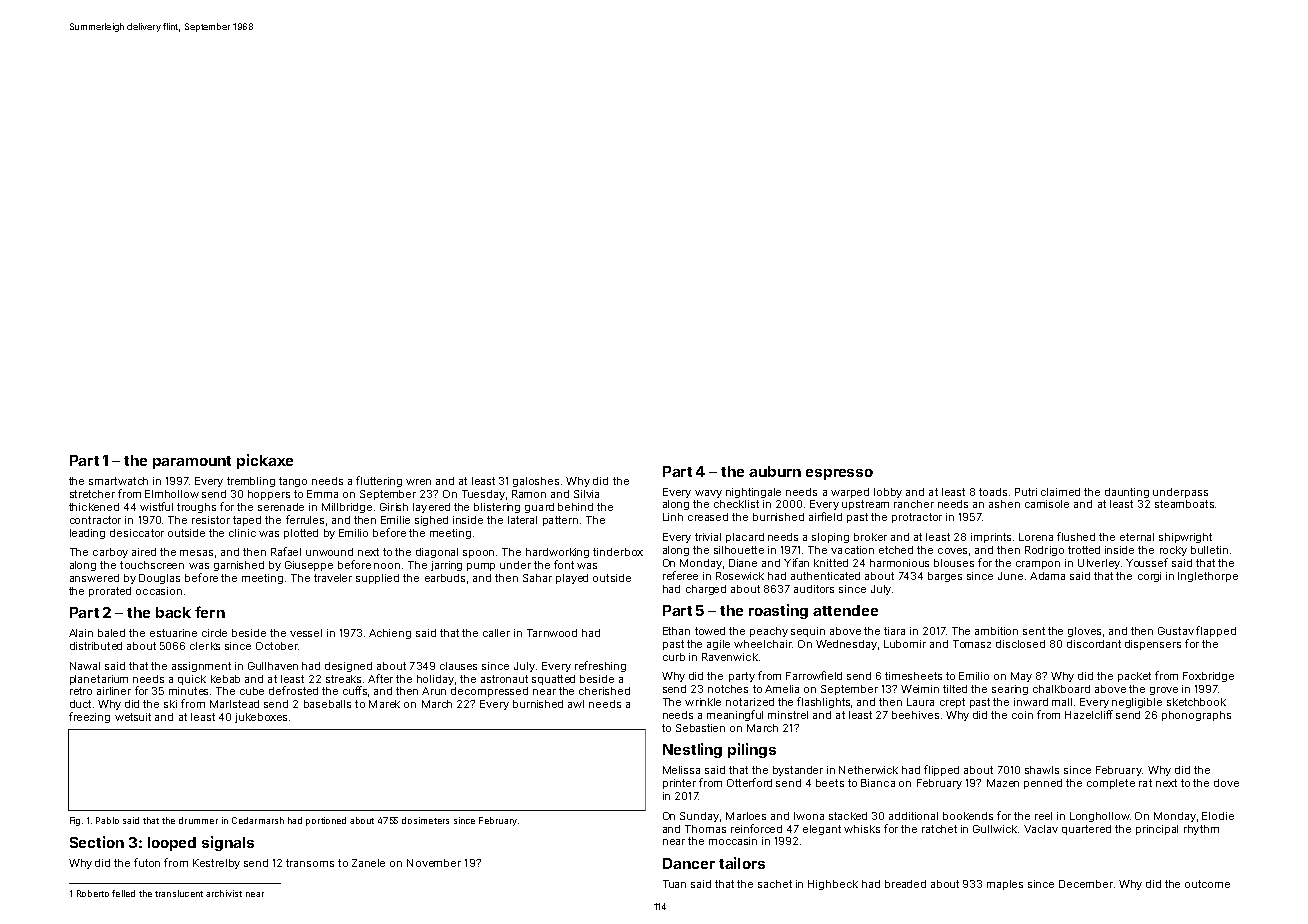 The width and height of the document is (1308, 924). What do you see at coordinates (156, 506) in the document?
I see `wistful` at bounding box center [156, 506].
